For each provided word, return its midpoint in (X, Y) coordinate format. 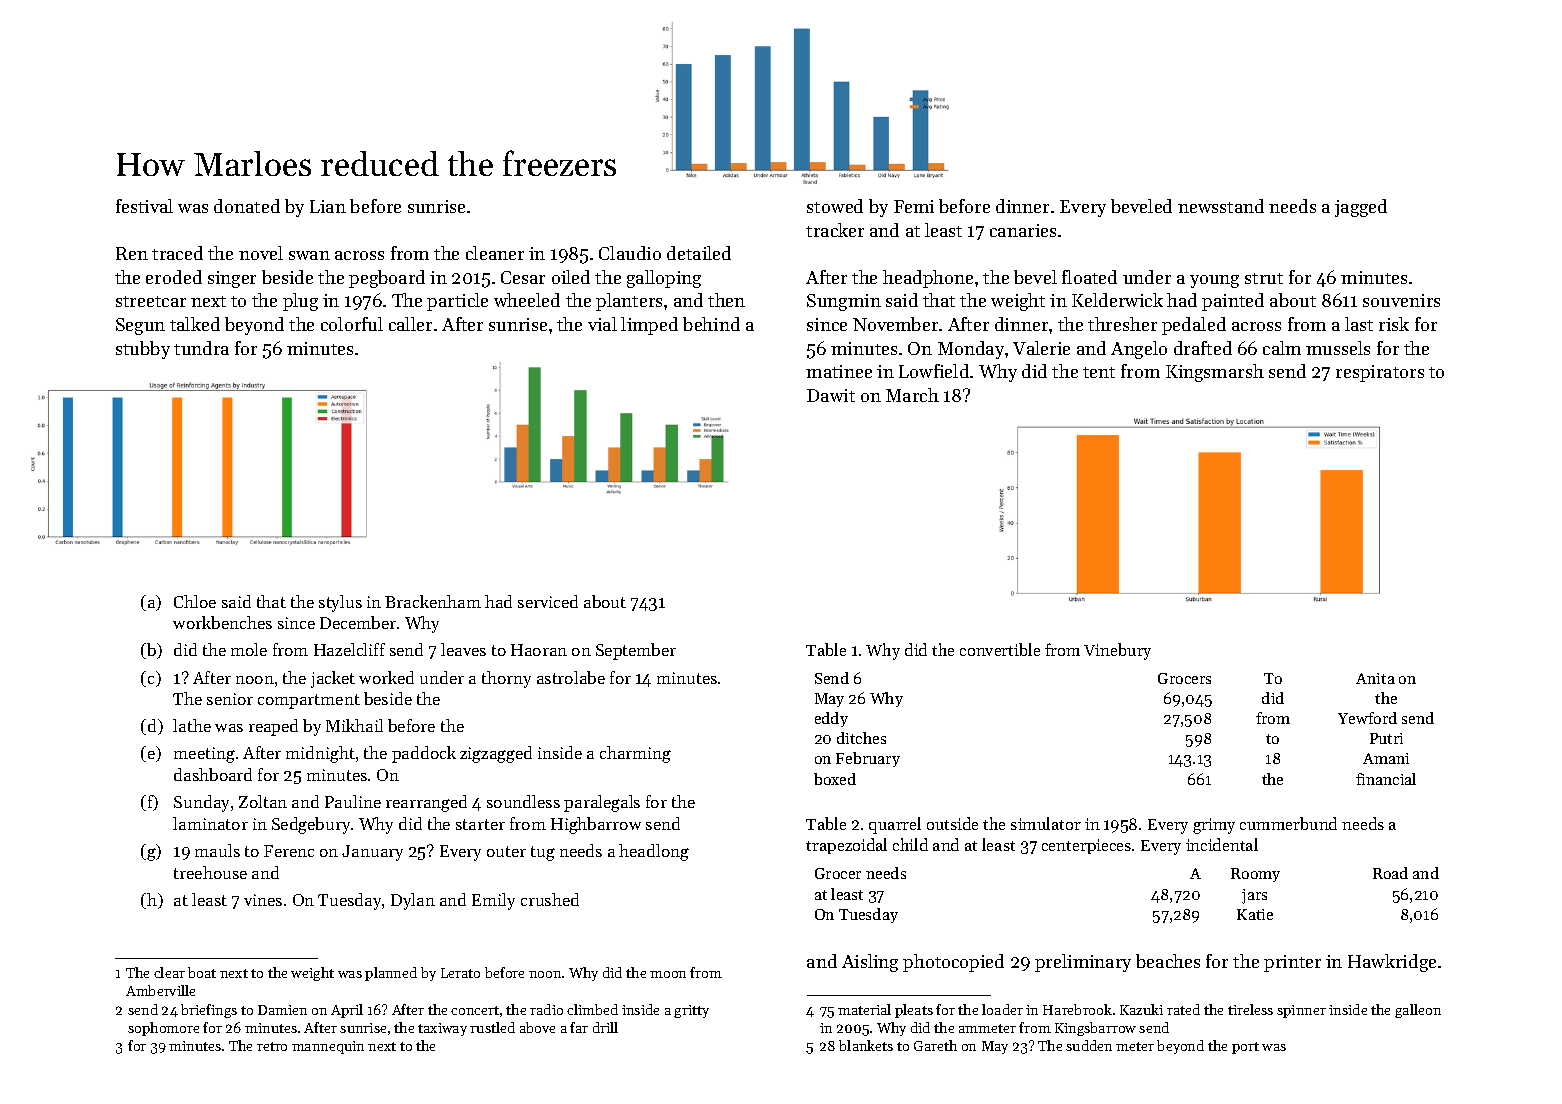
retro (272, 1046)
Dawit (831, 395)
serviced (548, 601)
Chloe (195, 601)
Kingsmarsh (1215, 373)
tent (1099, 372)
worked (386, 677)
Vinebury (1117, 651)
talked (195, 324)
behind (711, 324)
